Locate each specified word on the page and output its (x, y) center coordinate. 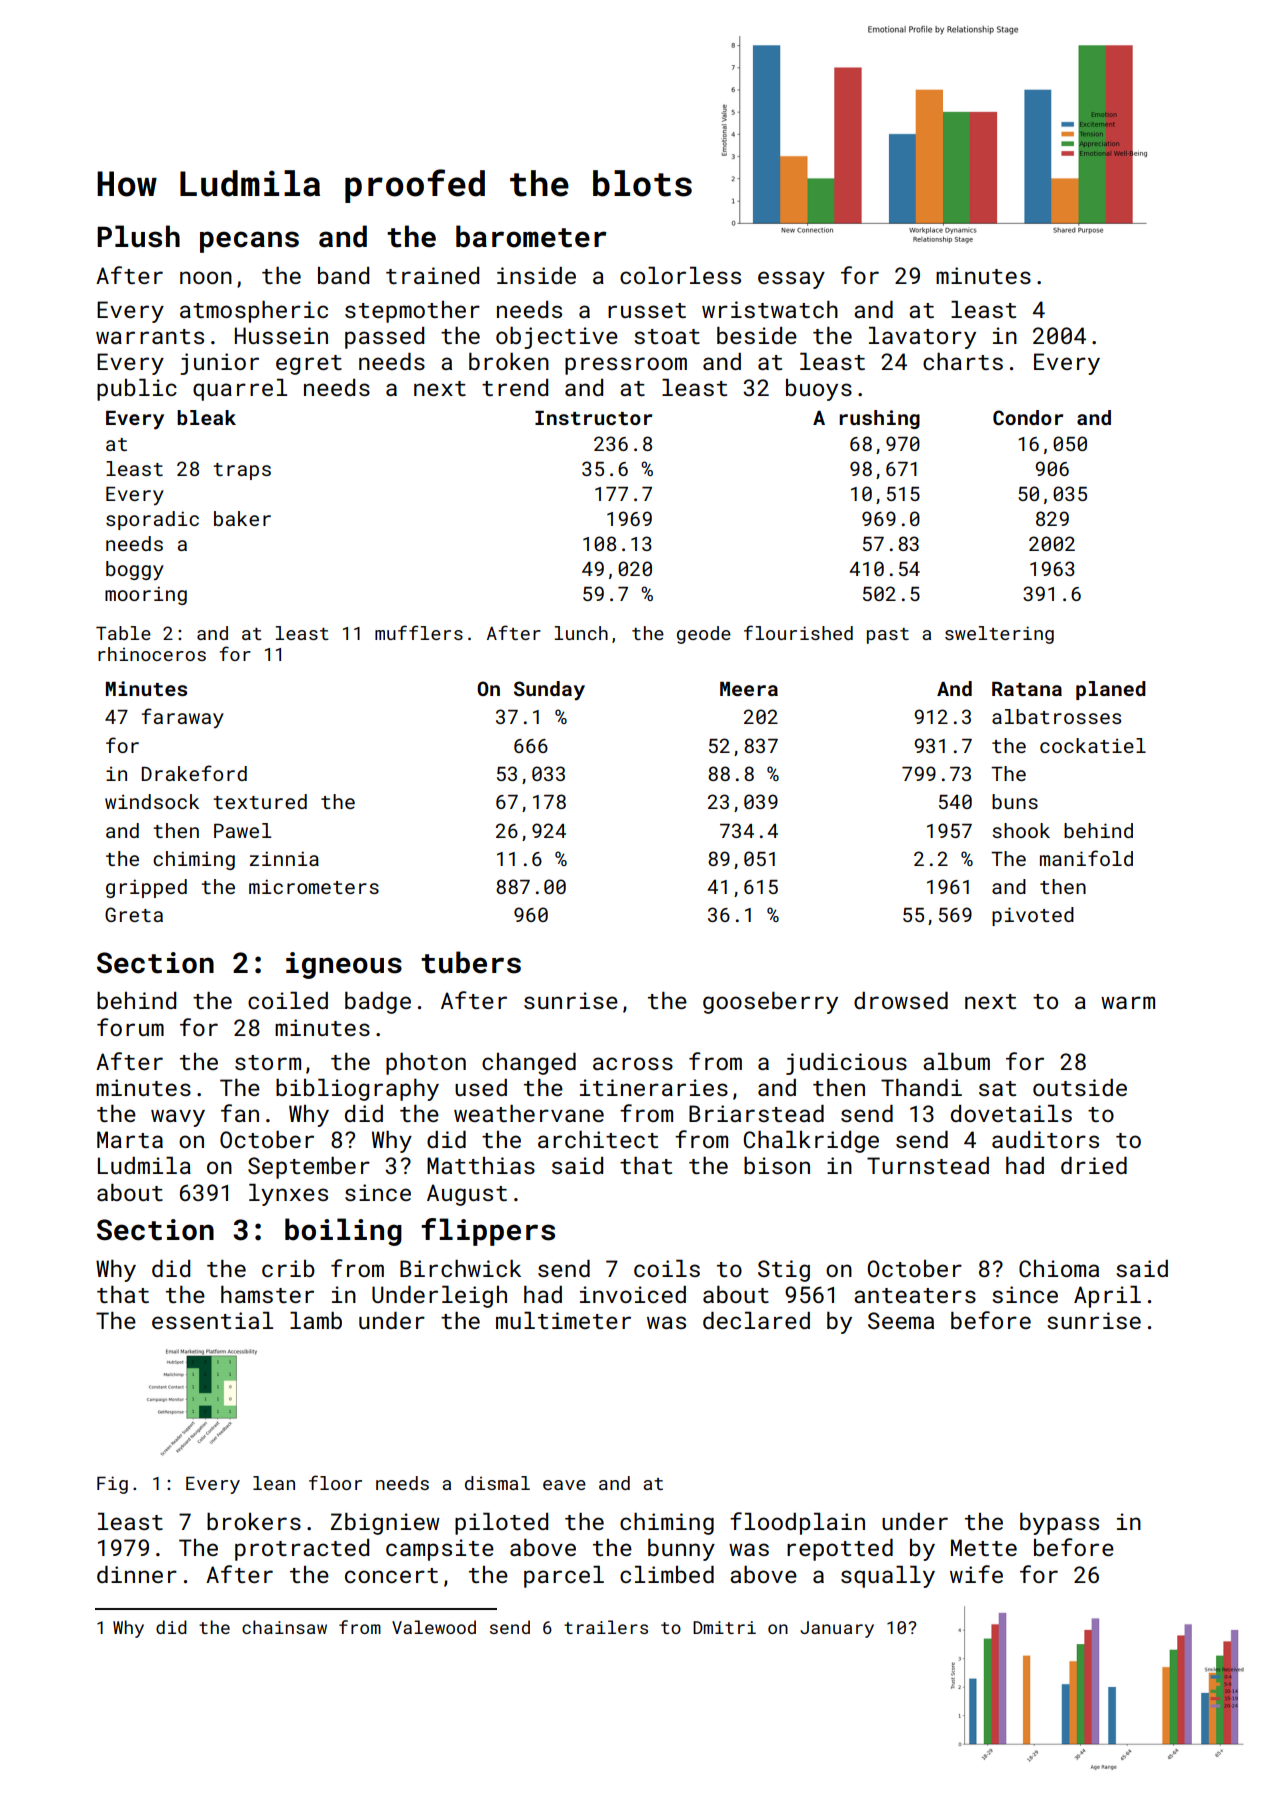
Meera (749, 689)
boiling (343, 1232)
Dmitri (724, 1627)
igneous (344, 965)
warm (1128, 1002)
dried (1094, 1165)
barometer (531, 236)
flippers (488, 1232)
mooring (146, 595)
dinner (137, 1574)
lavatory (922, 338)
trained (432, 275)
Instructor (593, 418)
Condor (1028, 417)
